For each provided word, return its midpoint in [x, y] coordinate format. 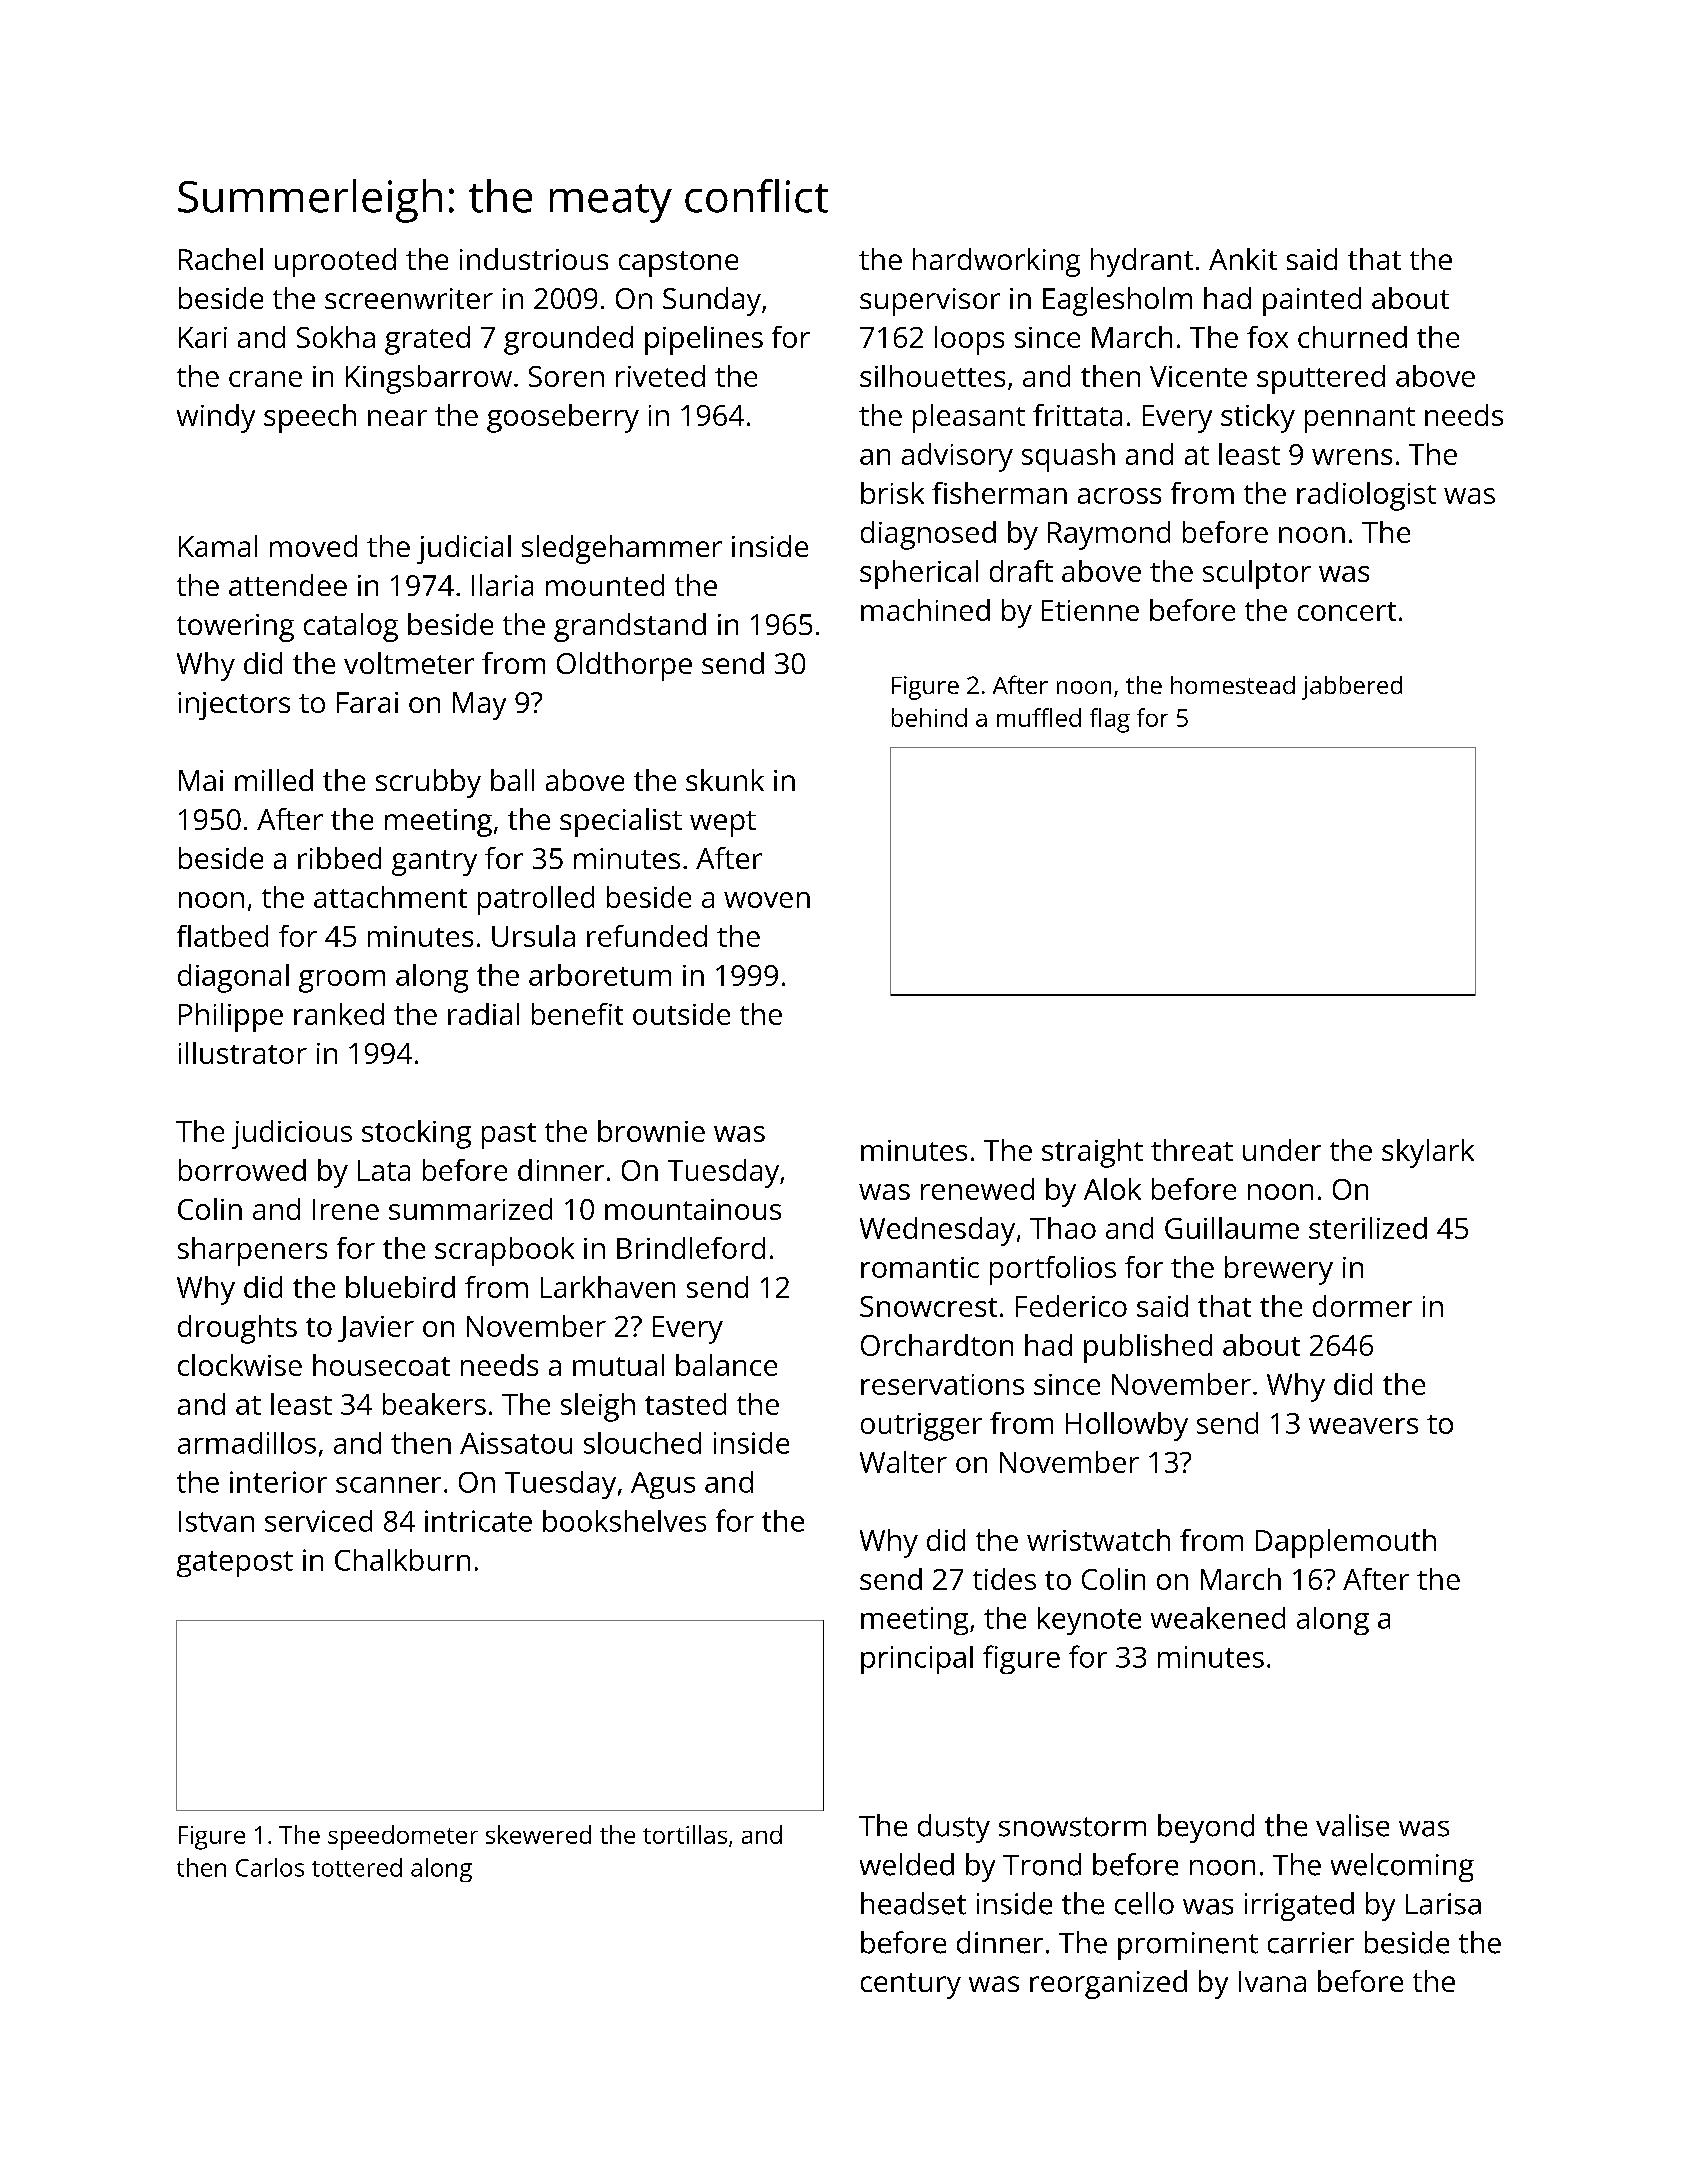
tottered [357, 1867]
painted [1312, 301]
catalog [351, 627]
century [911, 1986]
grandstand [630, 627]
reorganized [1108, 1984]
